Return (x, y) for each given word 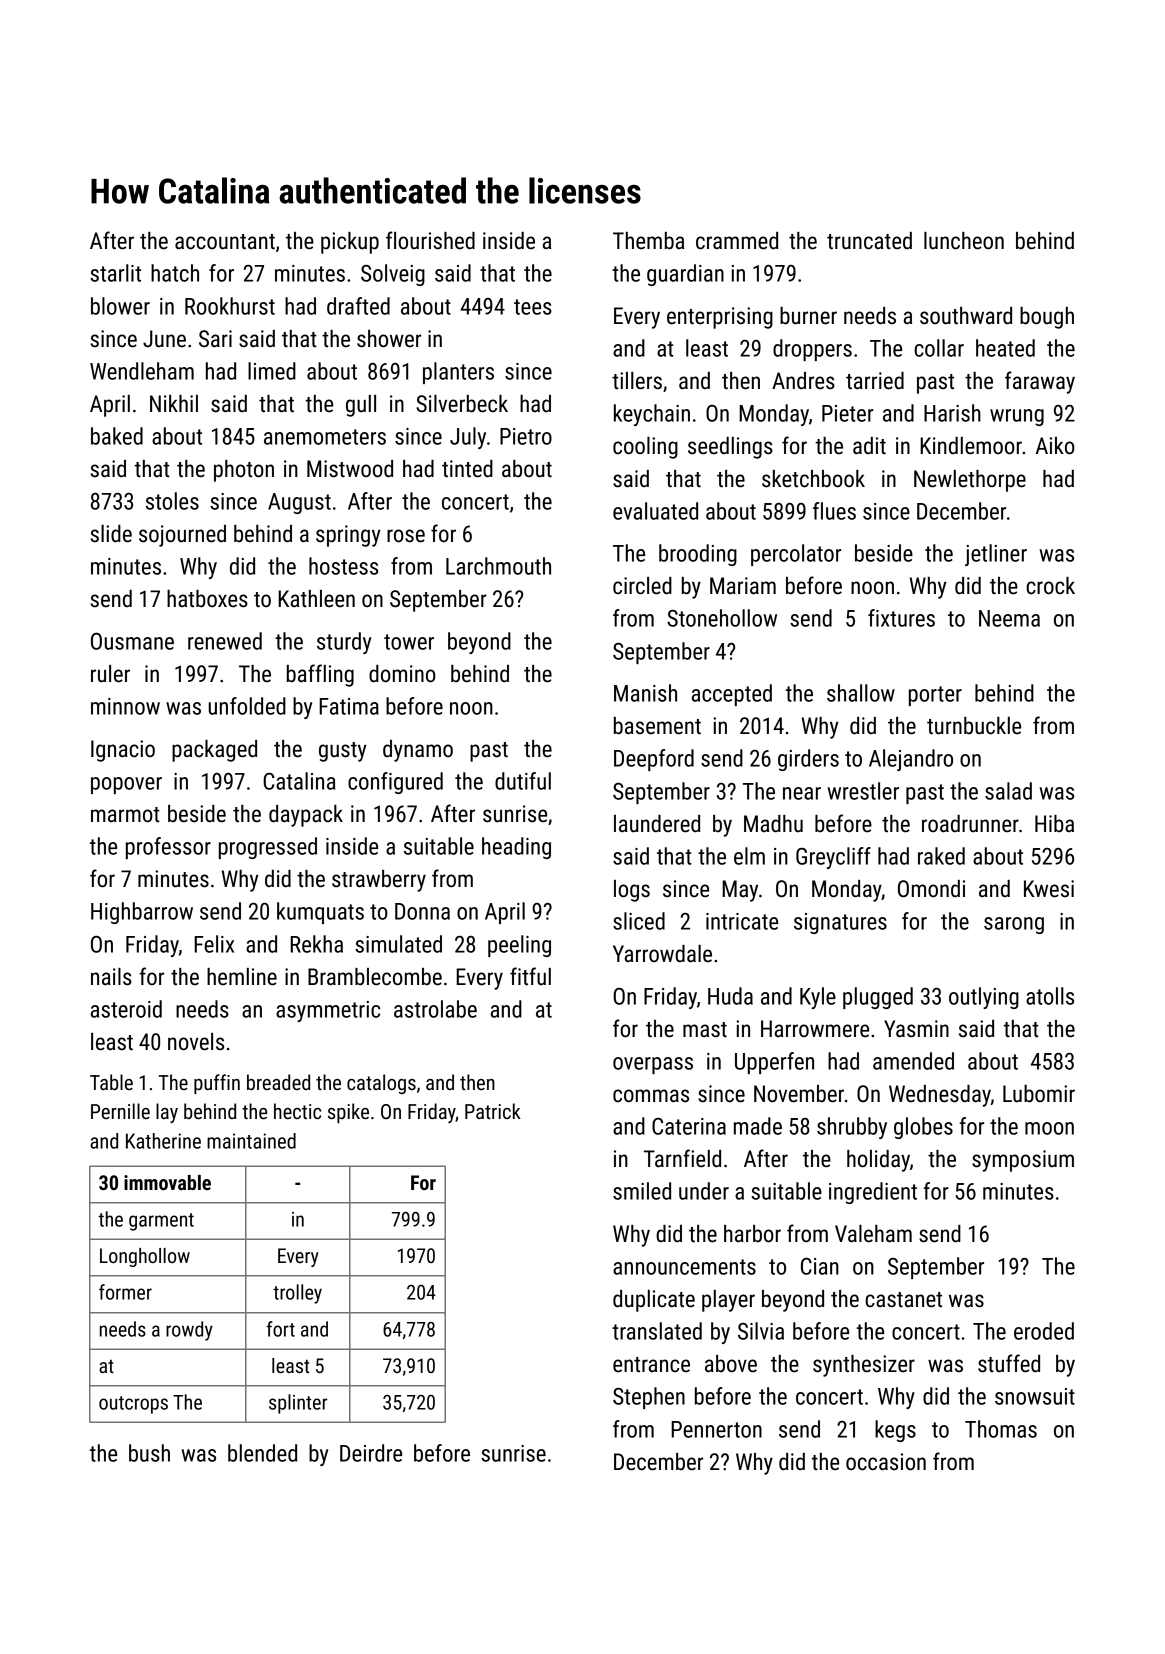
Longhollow (145, 1257)
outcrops (133, 1405)
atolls (1050, 996)
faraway (1040, 382)
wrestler (863, 791)
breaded (278, 1082)
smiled (642, 1191)
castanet (903, 1300)
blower (120, 306)
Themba (648, 241)
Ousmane (132, 641)
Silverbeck (462, 404)
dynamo (418, 751)
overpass (653, 1065)
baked (117, 436)
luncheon (964, 241)
